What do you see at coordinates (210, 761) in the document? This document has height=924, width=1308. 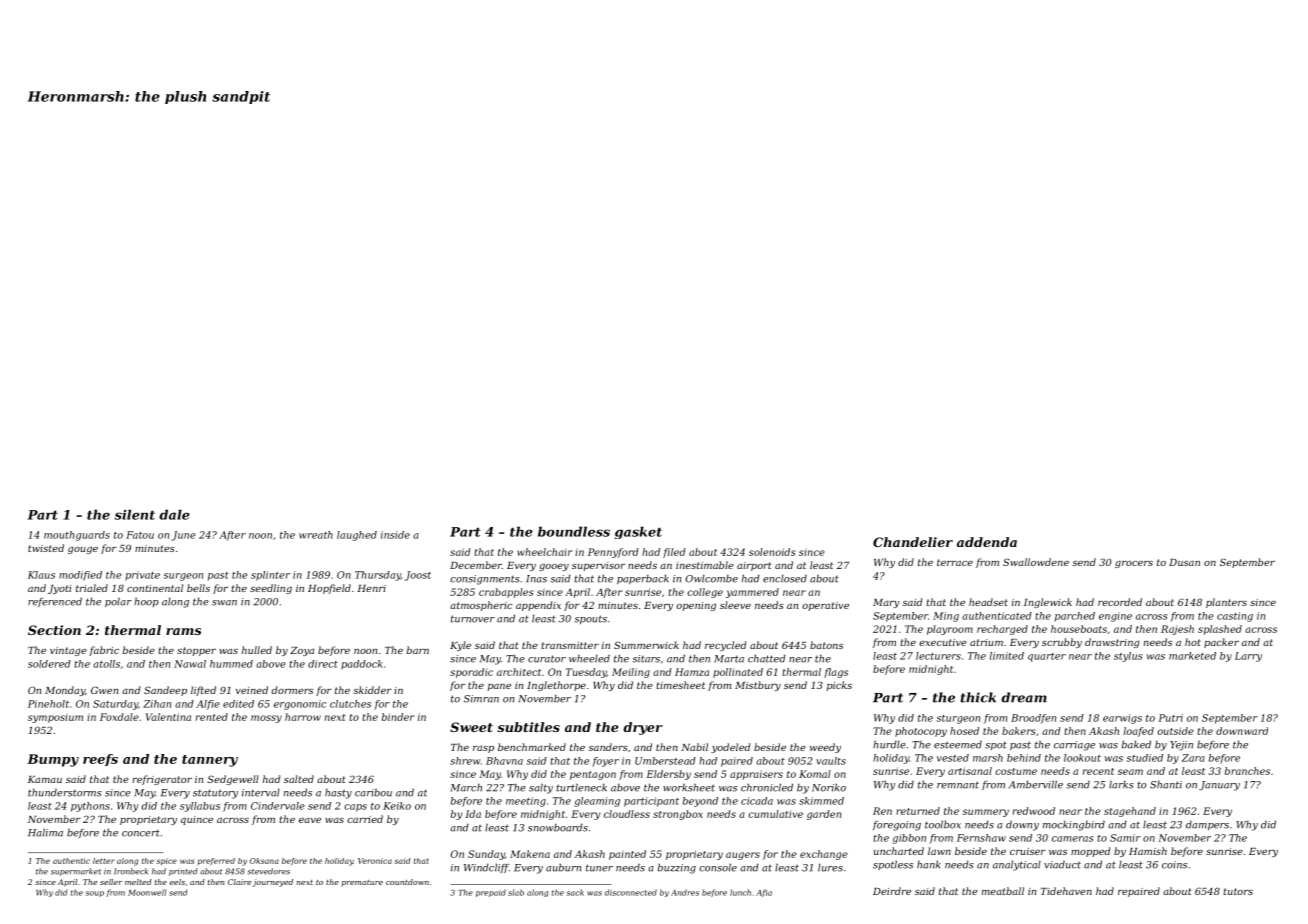 I see `tannery` at bounding box center [210, 761].
